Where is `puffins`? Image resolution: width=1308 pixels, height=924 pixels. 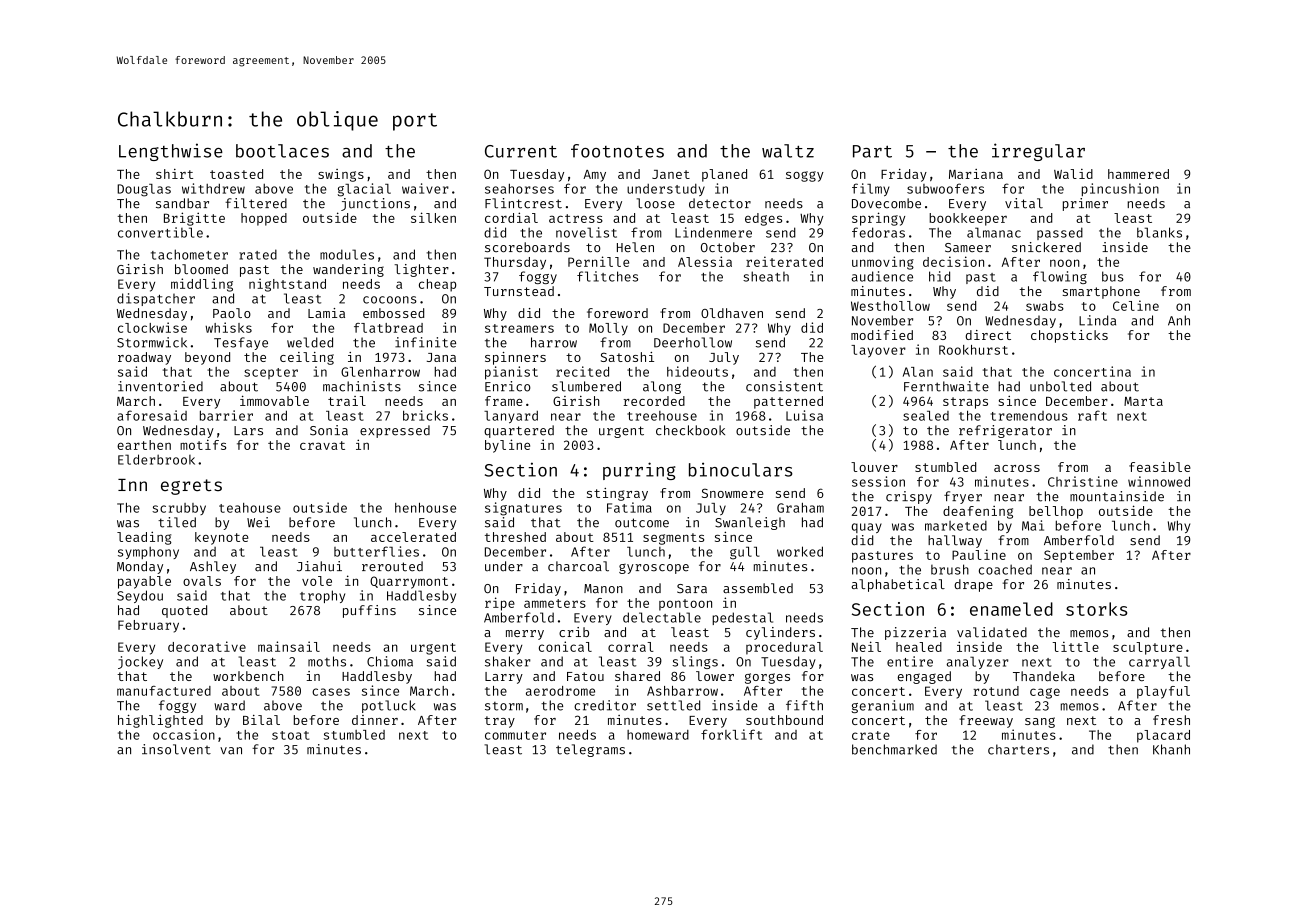 puffins is located at coordinates (369, 611).
